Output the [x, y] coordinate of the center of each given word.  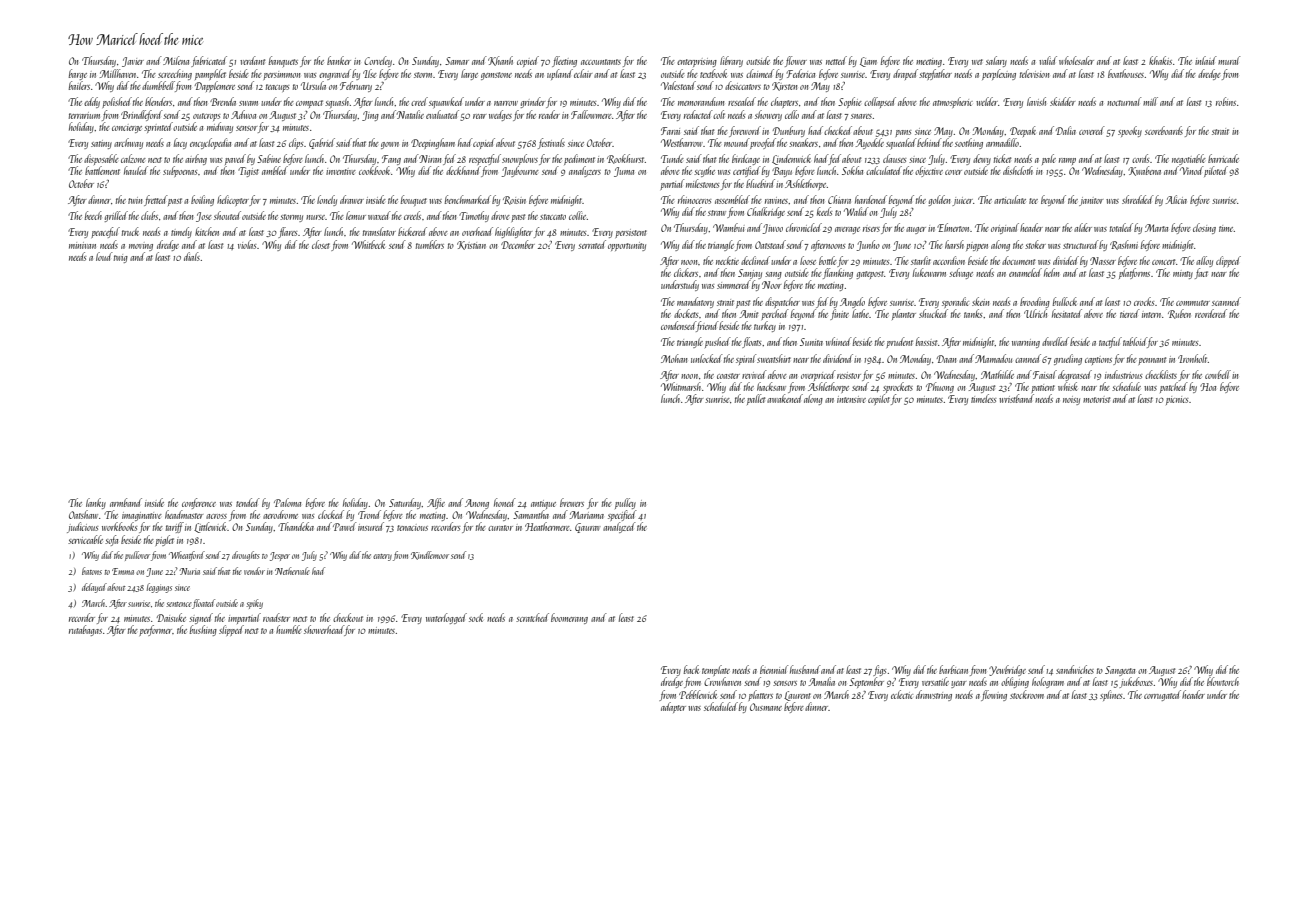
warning [1026, 343]
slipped [231, 630]
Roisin [514, 200]
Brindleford [142, 115]
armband [126, 502]
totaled [1121, 227]
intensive [851, 399]
